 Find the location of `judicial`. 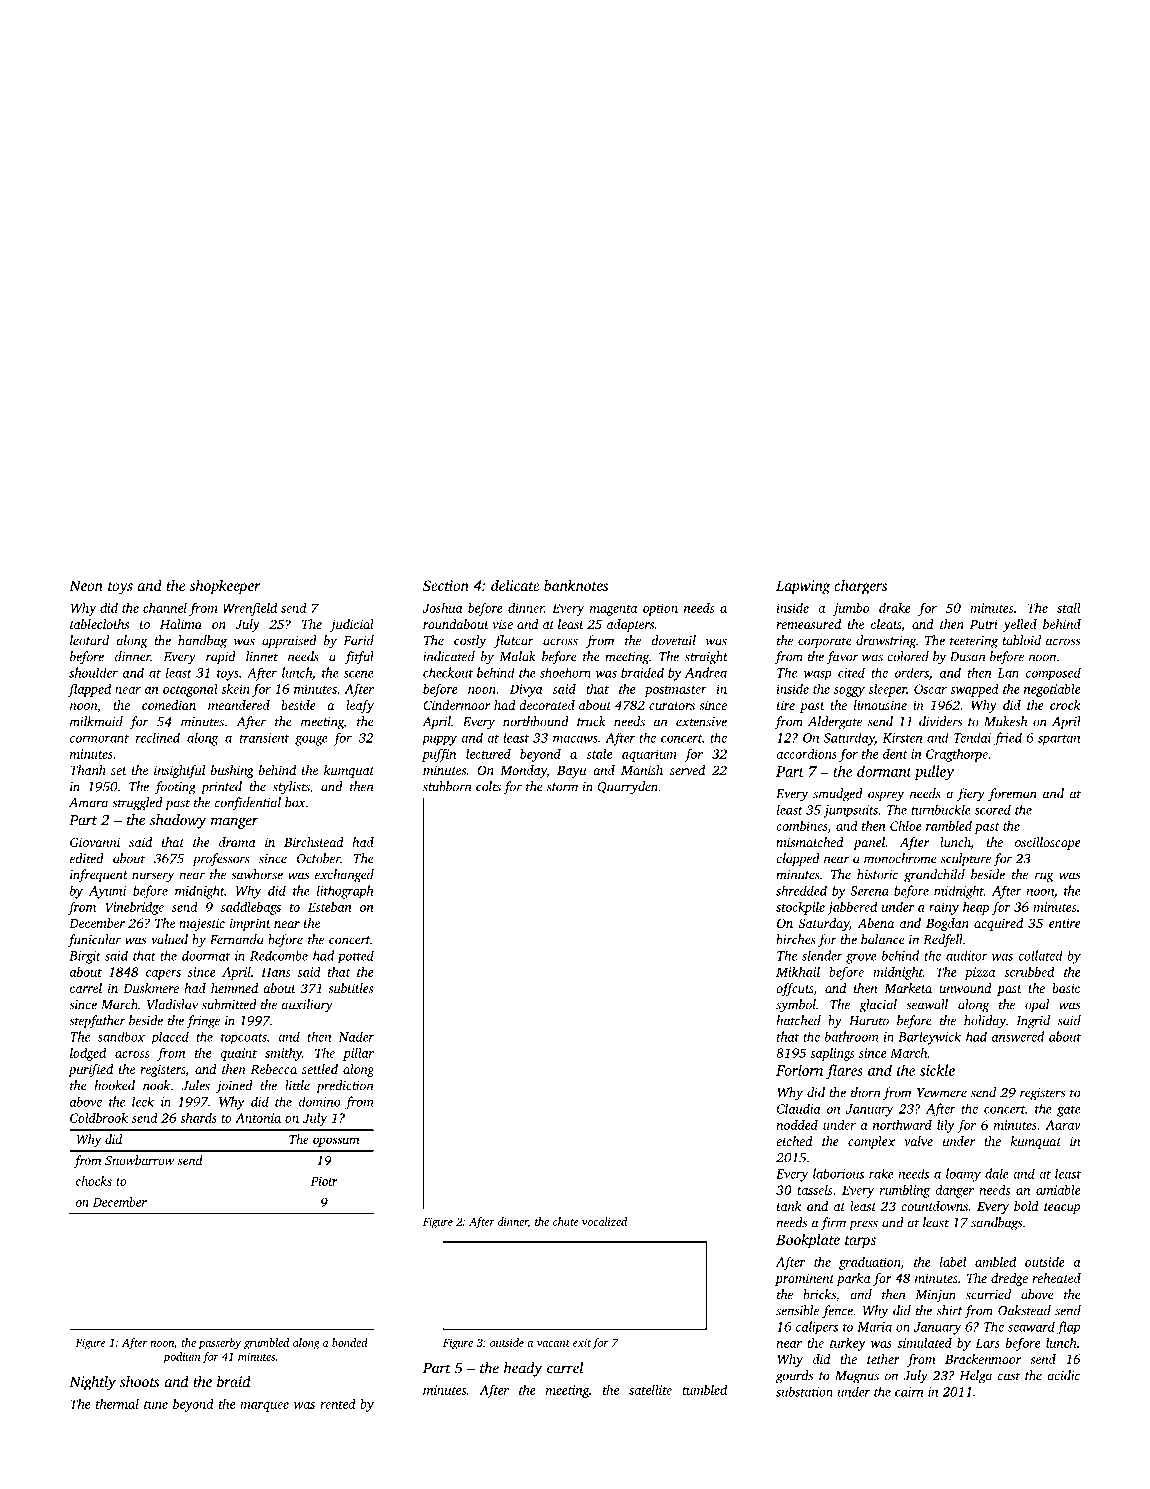

judicial is located at coordinates (352, 625).
